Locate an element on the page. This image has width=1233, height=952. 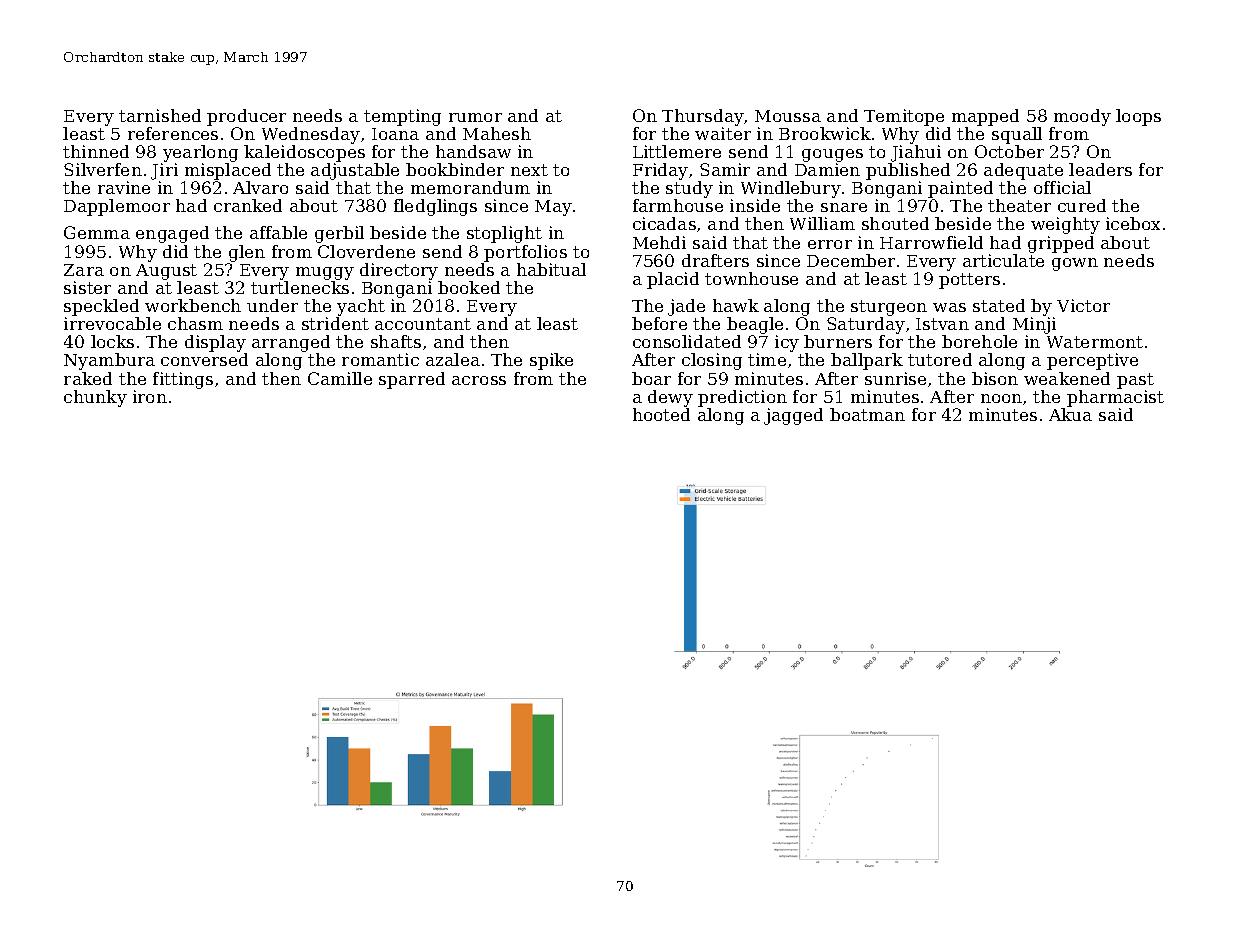
potters is located at coordinates (969, 281).
